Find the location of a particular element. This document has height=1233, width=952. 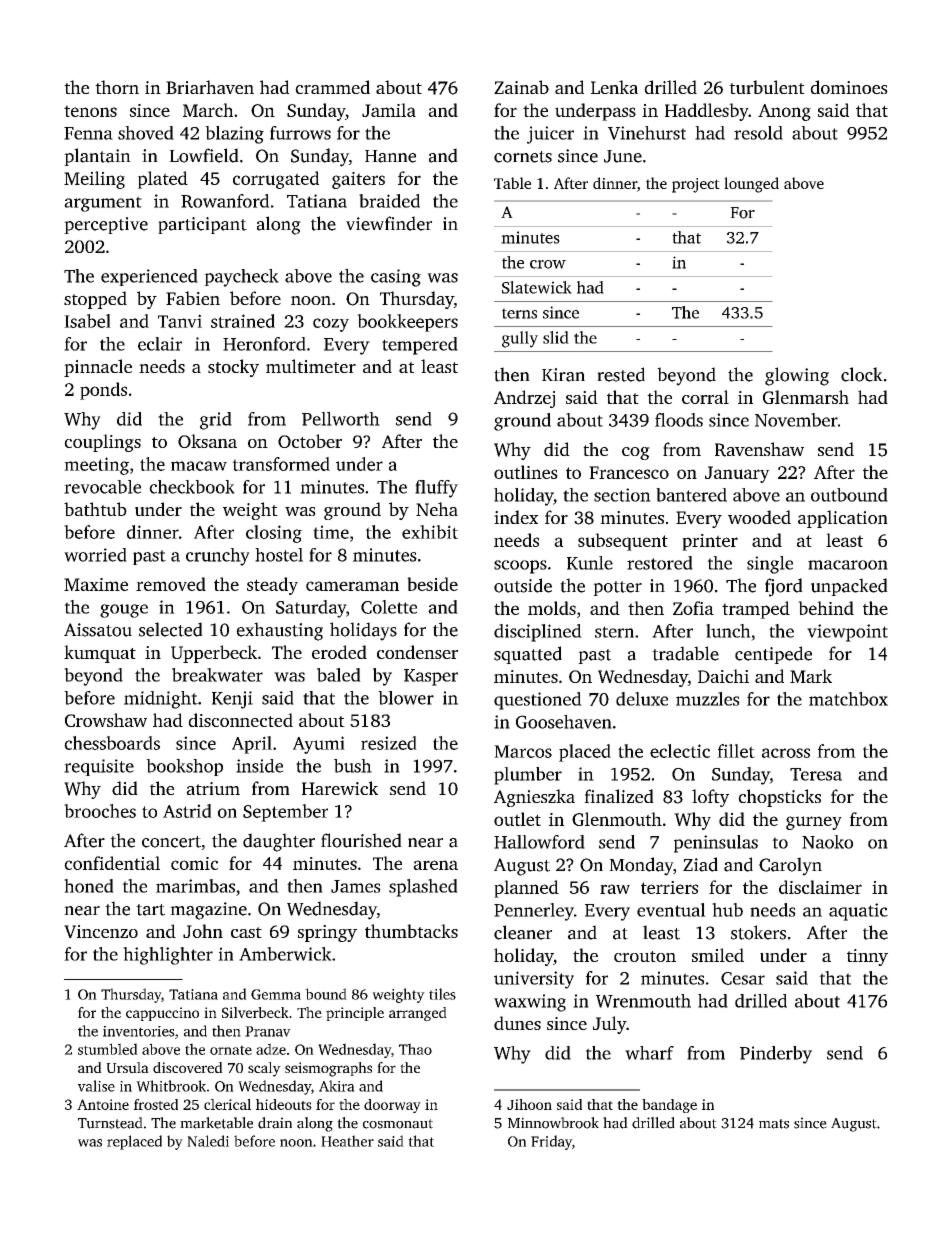

Ravenshaw is located at coordinates (759, 449).
